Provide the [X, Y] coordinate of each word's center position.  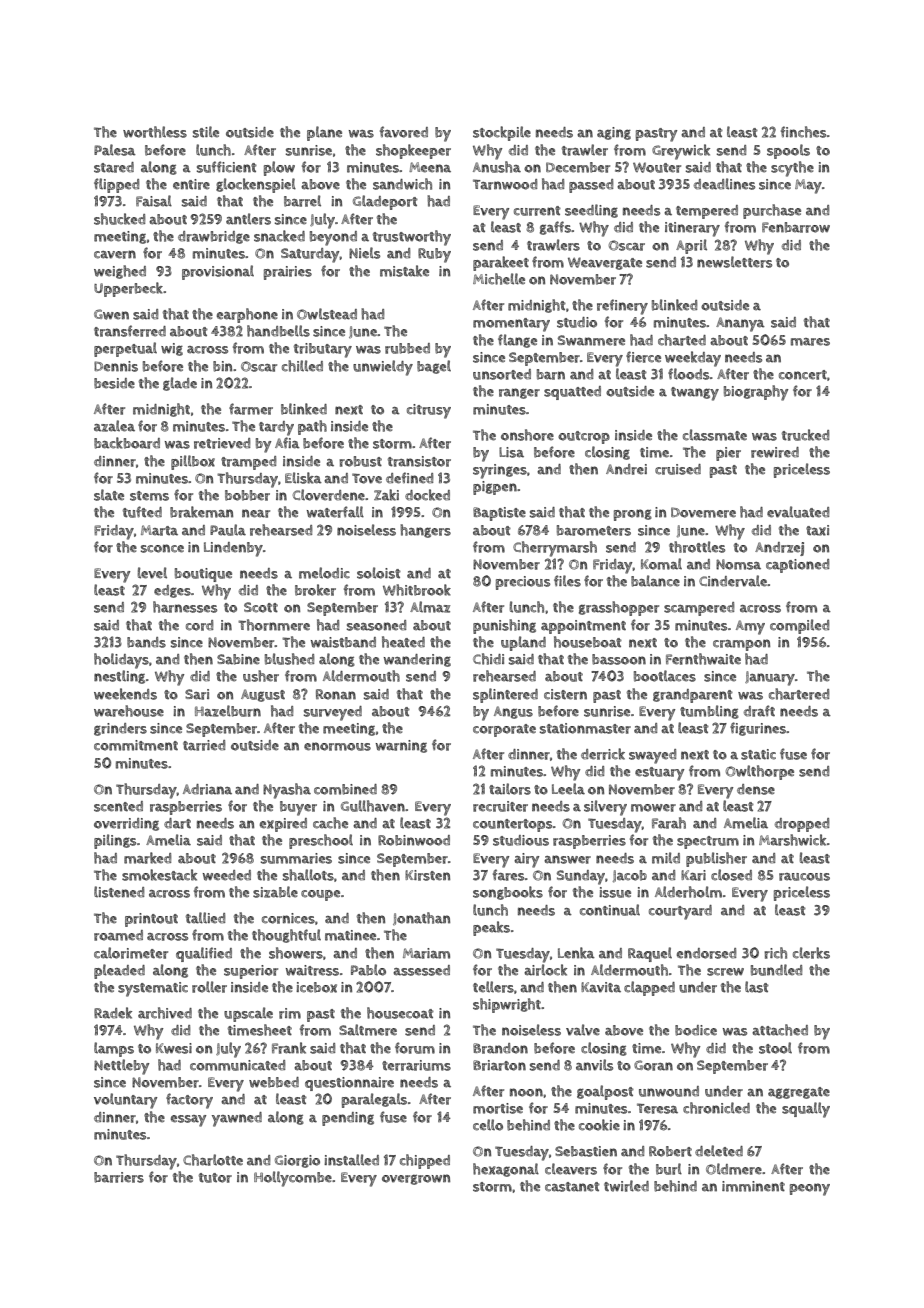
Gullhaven [373, 806]
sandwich [402, 184]
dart [177, 823]
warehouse [129, 711]
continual [610, 910]
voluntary [125, 1101]
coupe [320, 895]
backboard [127, 443]
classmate [715, 435]
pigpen [495, 488]
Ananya [740, 324]
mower [653, 808]
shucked [119, 219]
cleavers [571, 1169]
